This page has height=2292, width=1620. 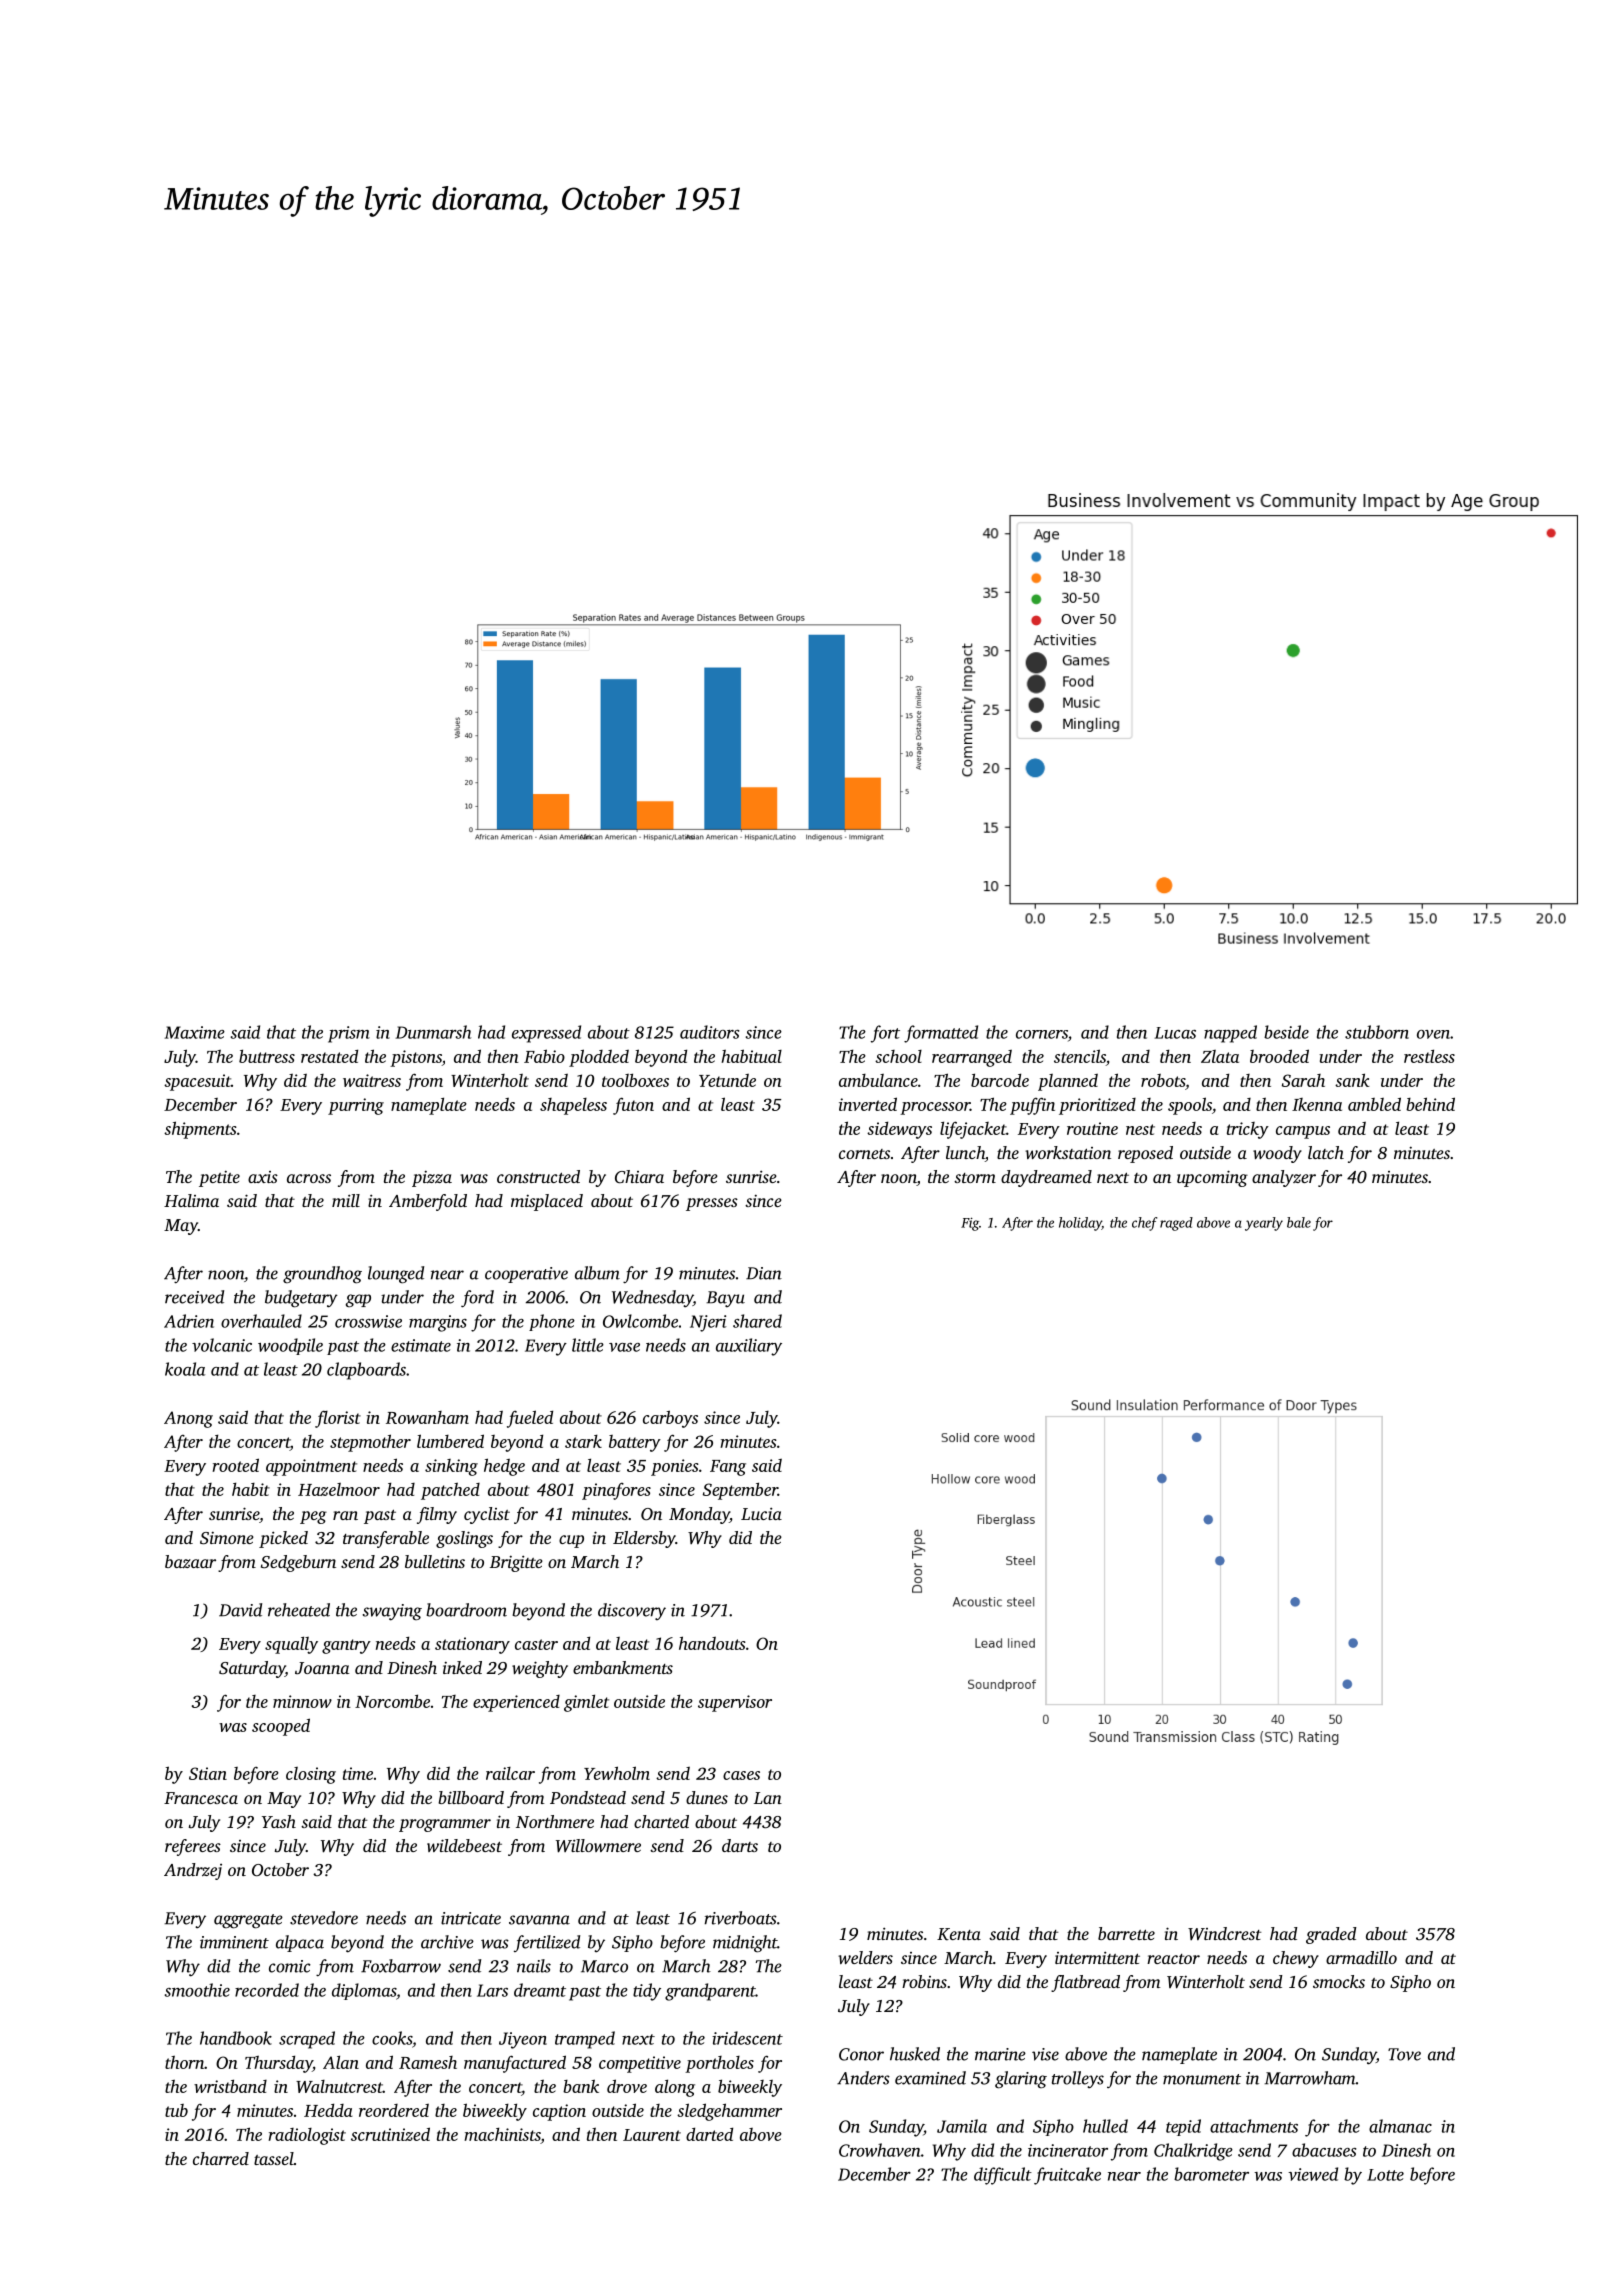 What do you see at coordinates (1299, 1222) in the page?
I see `bale` at bounding box center [1299, 1222].
